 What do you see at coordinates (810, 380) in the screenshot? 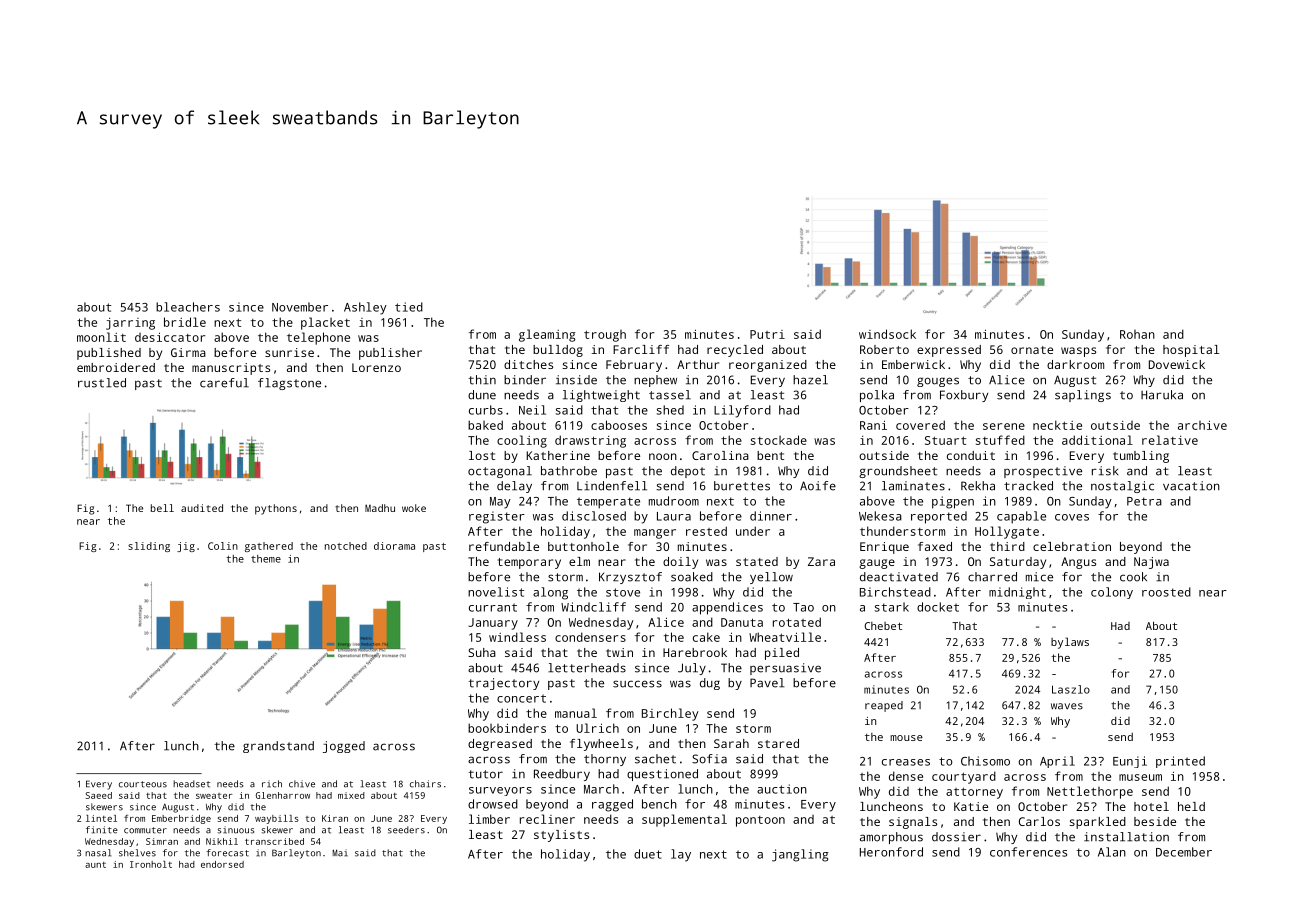
I see `hazel` at bounding box center [810, 380].
